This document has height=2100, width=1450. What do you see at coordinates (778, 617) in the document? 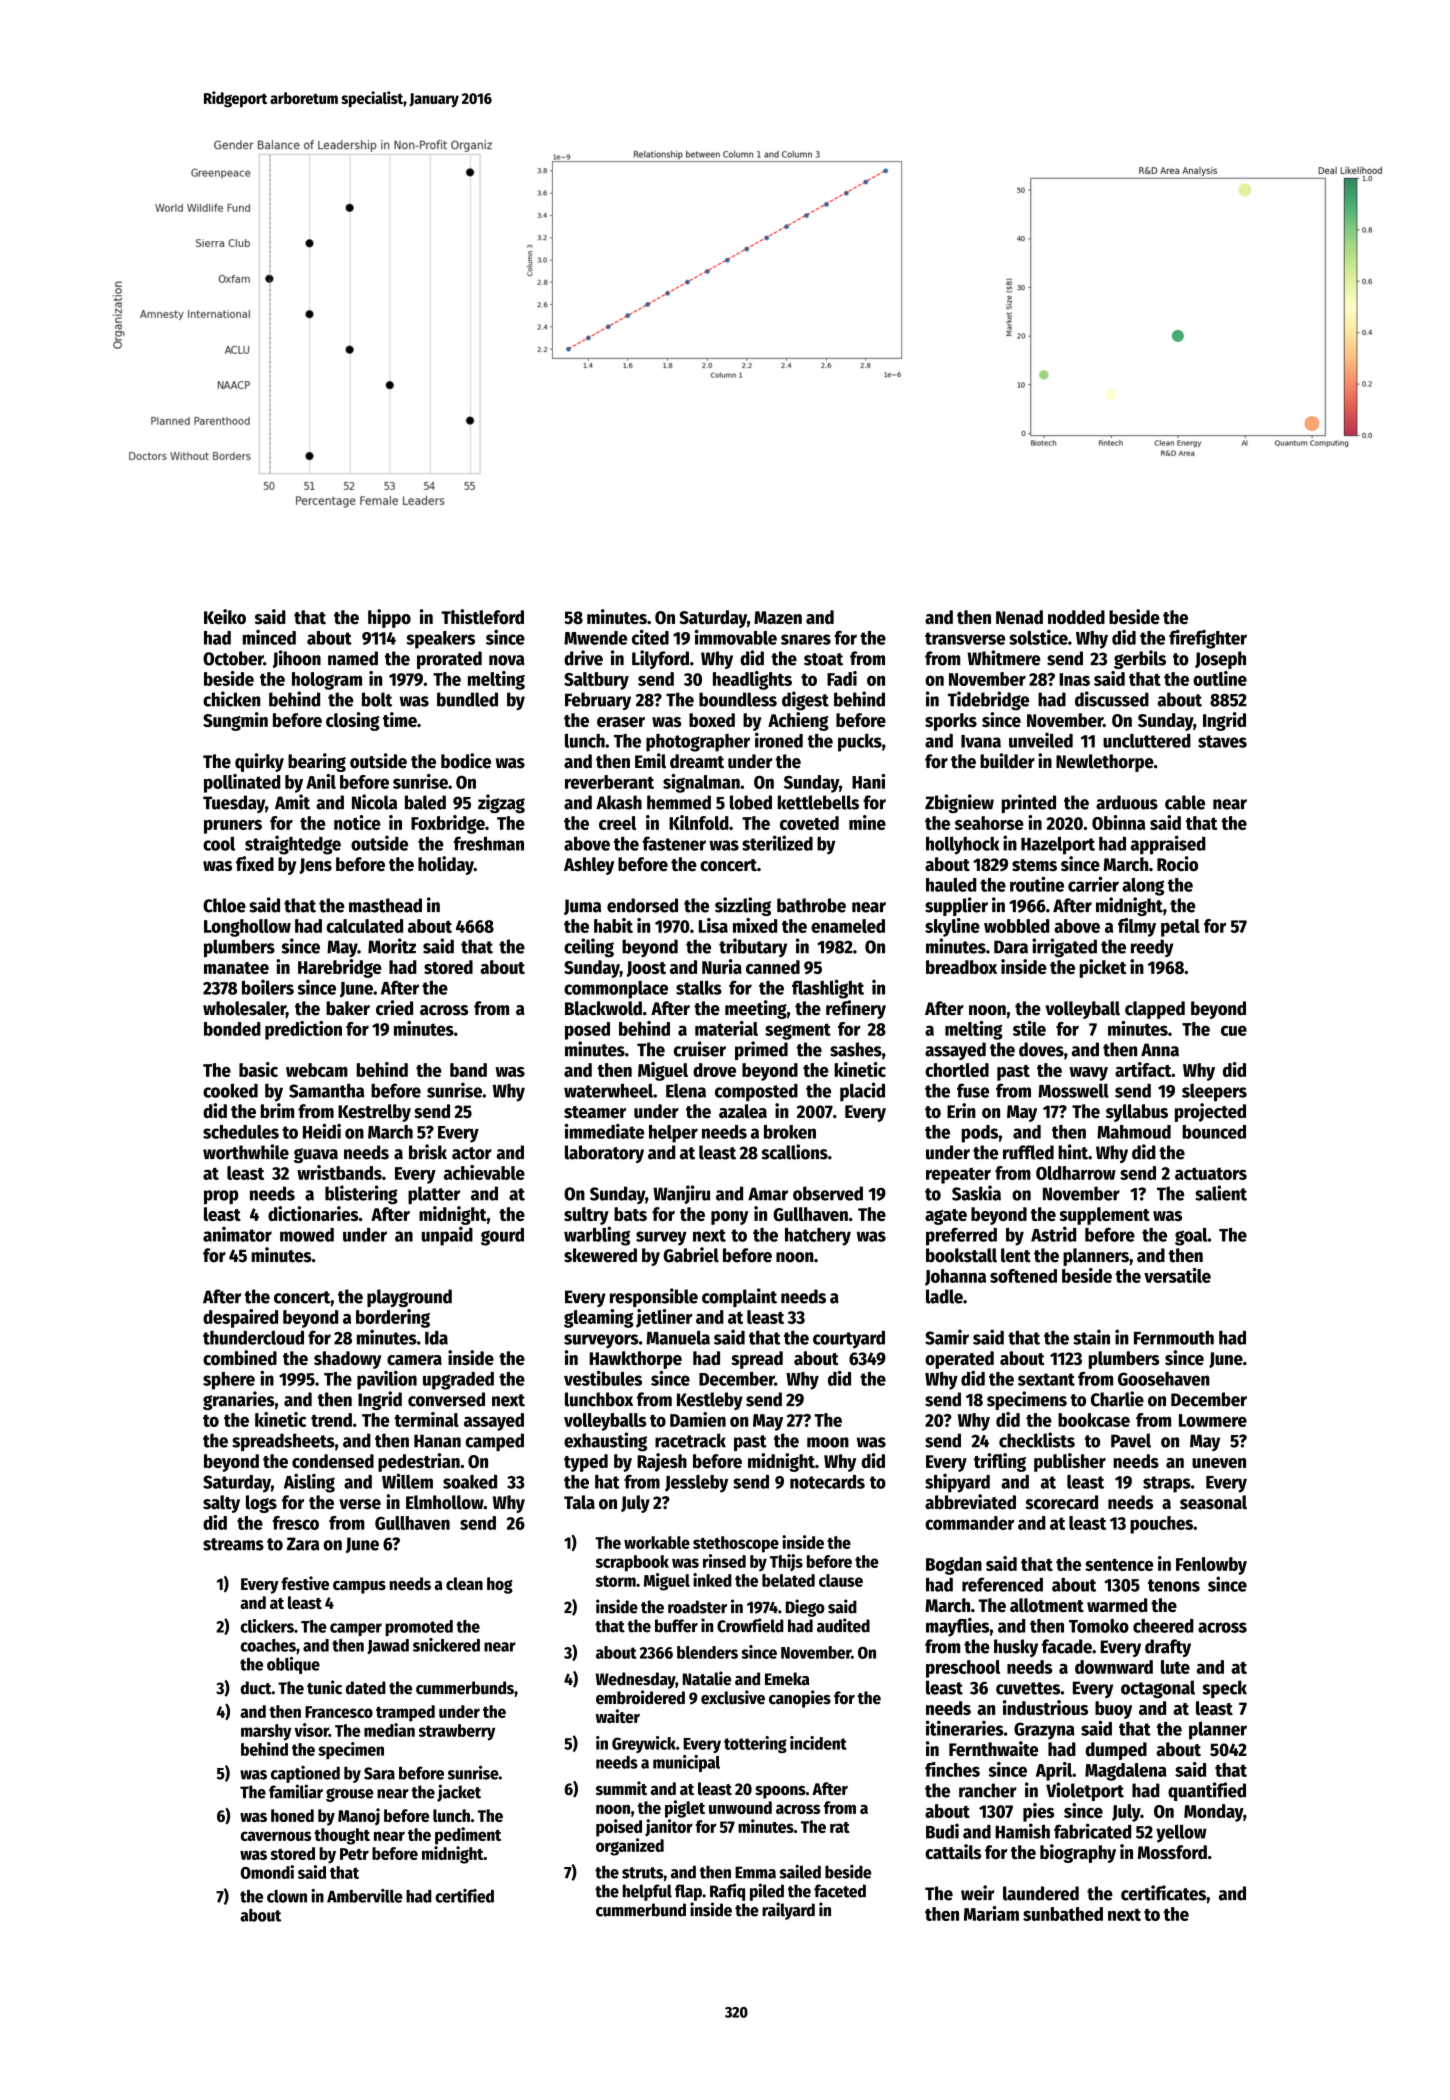
I see `Mazen` at bounding box center [778, 617].
